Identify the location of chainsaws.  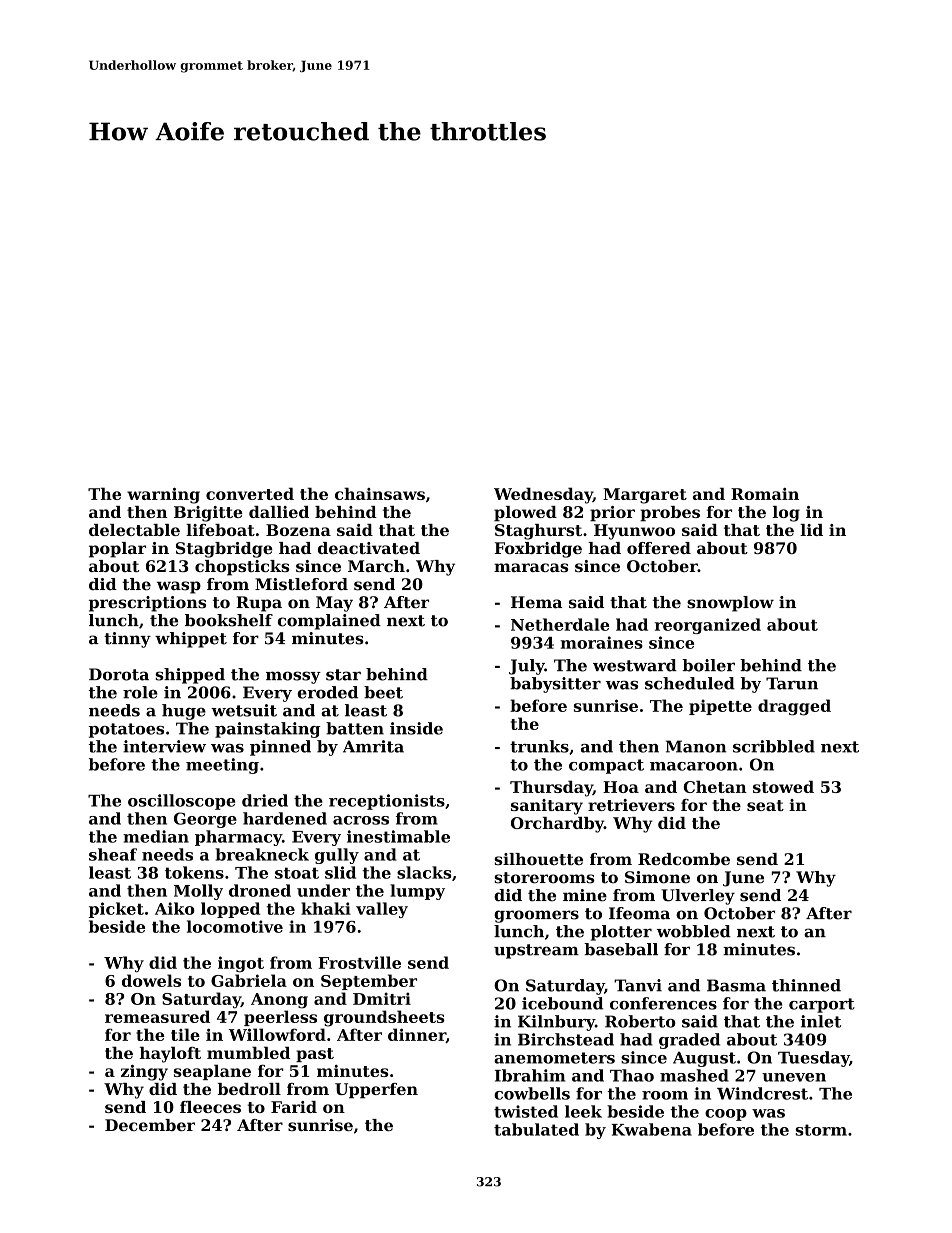
(380, 493).
